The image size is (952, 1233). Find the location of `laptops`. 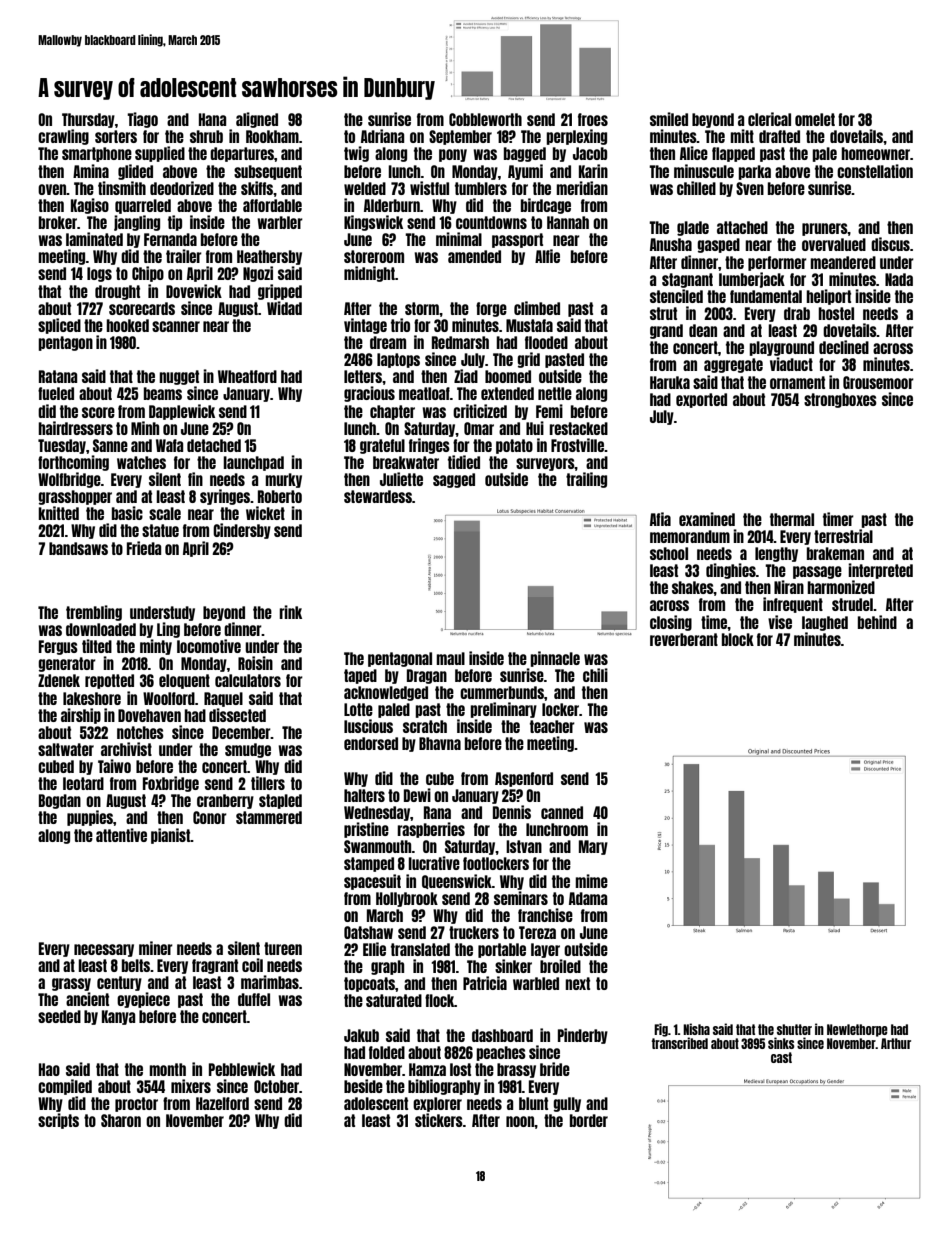

laptops is located at coordinates (398, 360).
